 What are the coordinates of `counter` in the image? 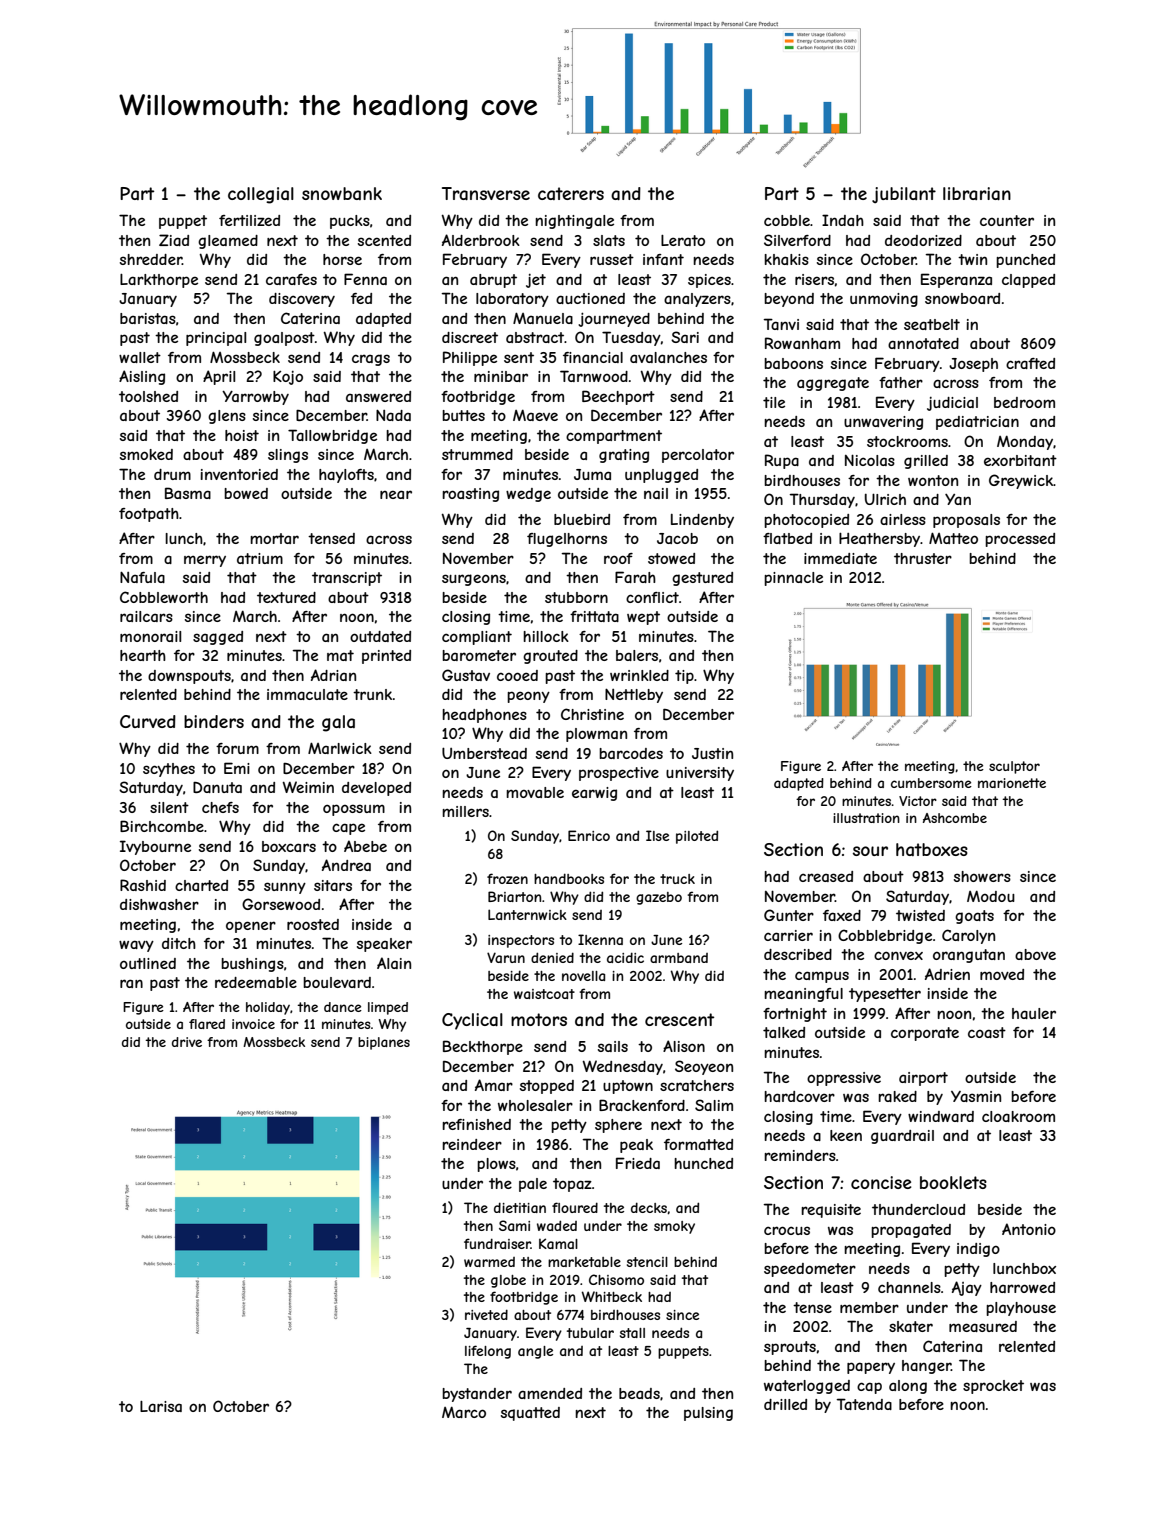 It's located at (1007, 220).
